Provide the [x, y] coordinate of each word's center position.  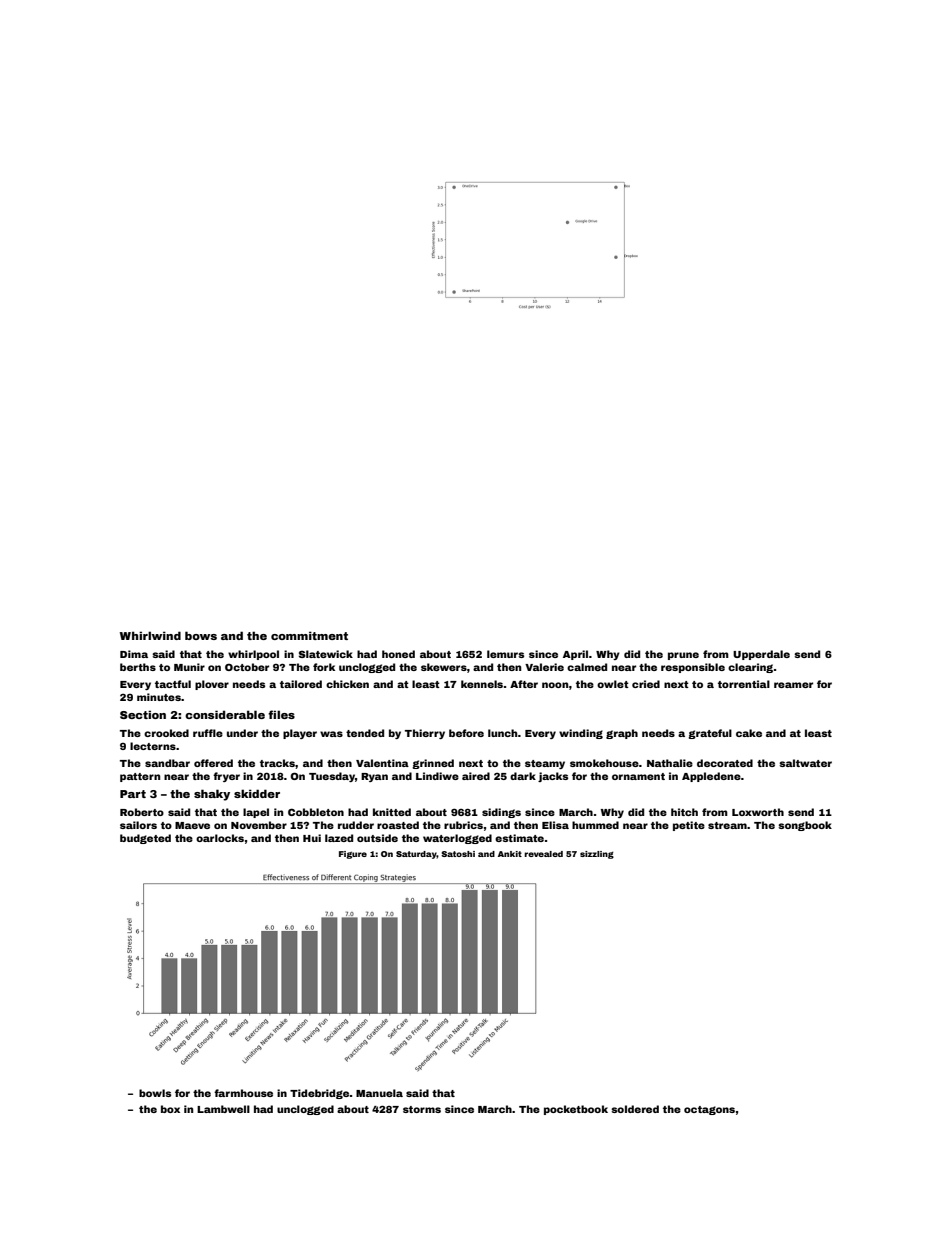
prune [683, 656]
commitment [309, 635]
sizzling [597, 855]
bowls [155, 1093]
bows [201, 635]
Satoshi [458, 854]
